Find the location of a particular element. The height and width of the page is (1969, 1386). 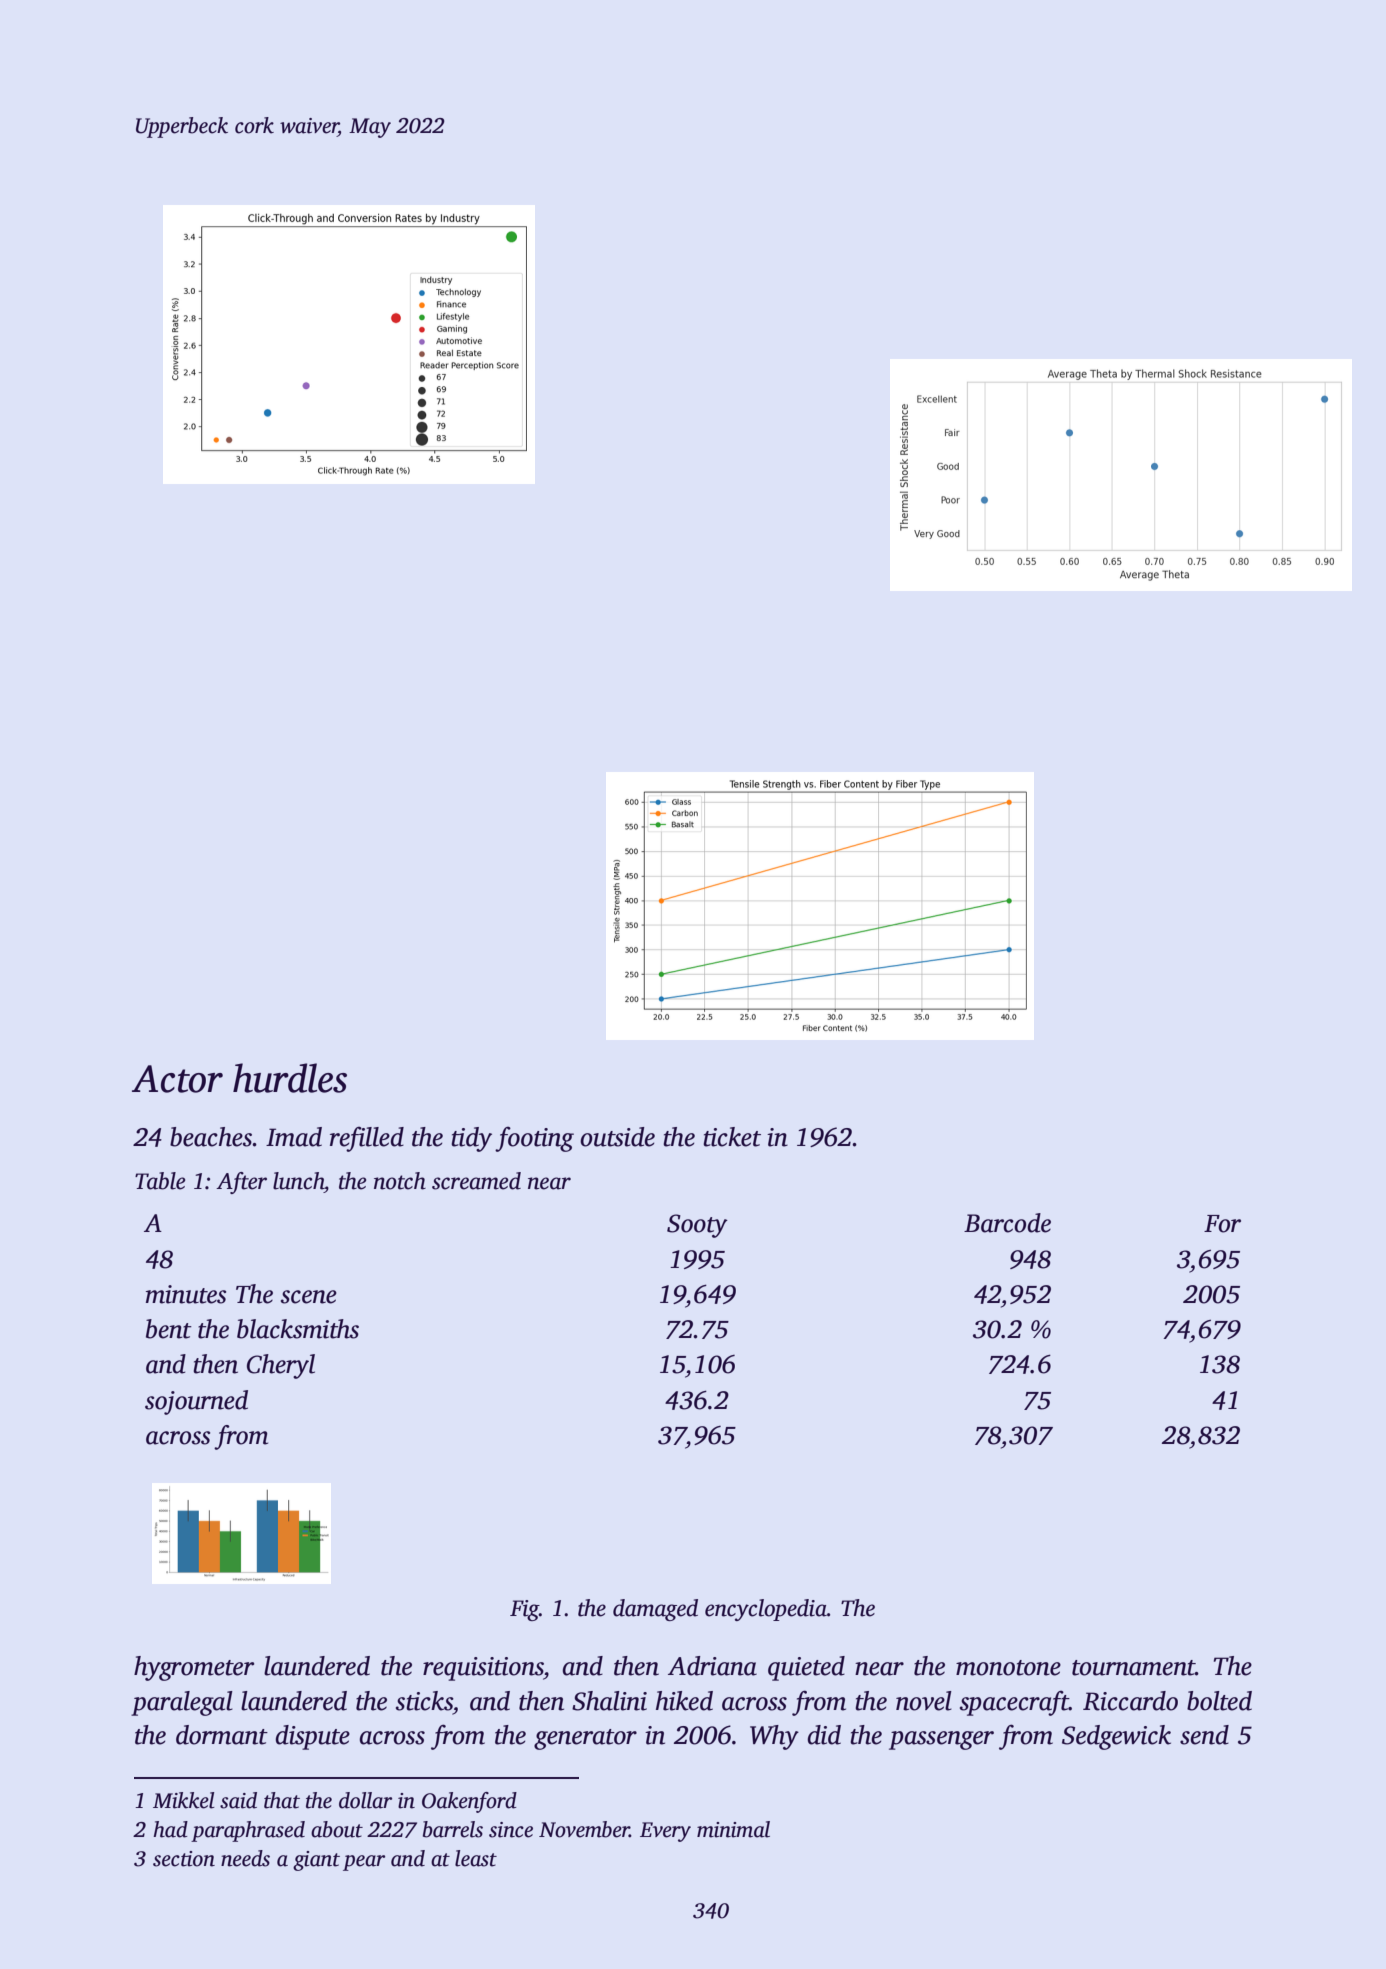

damaged is located at coordinates (655, 1610).
